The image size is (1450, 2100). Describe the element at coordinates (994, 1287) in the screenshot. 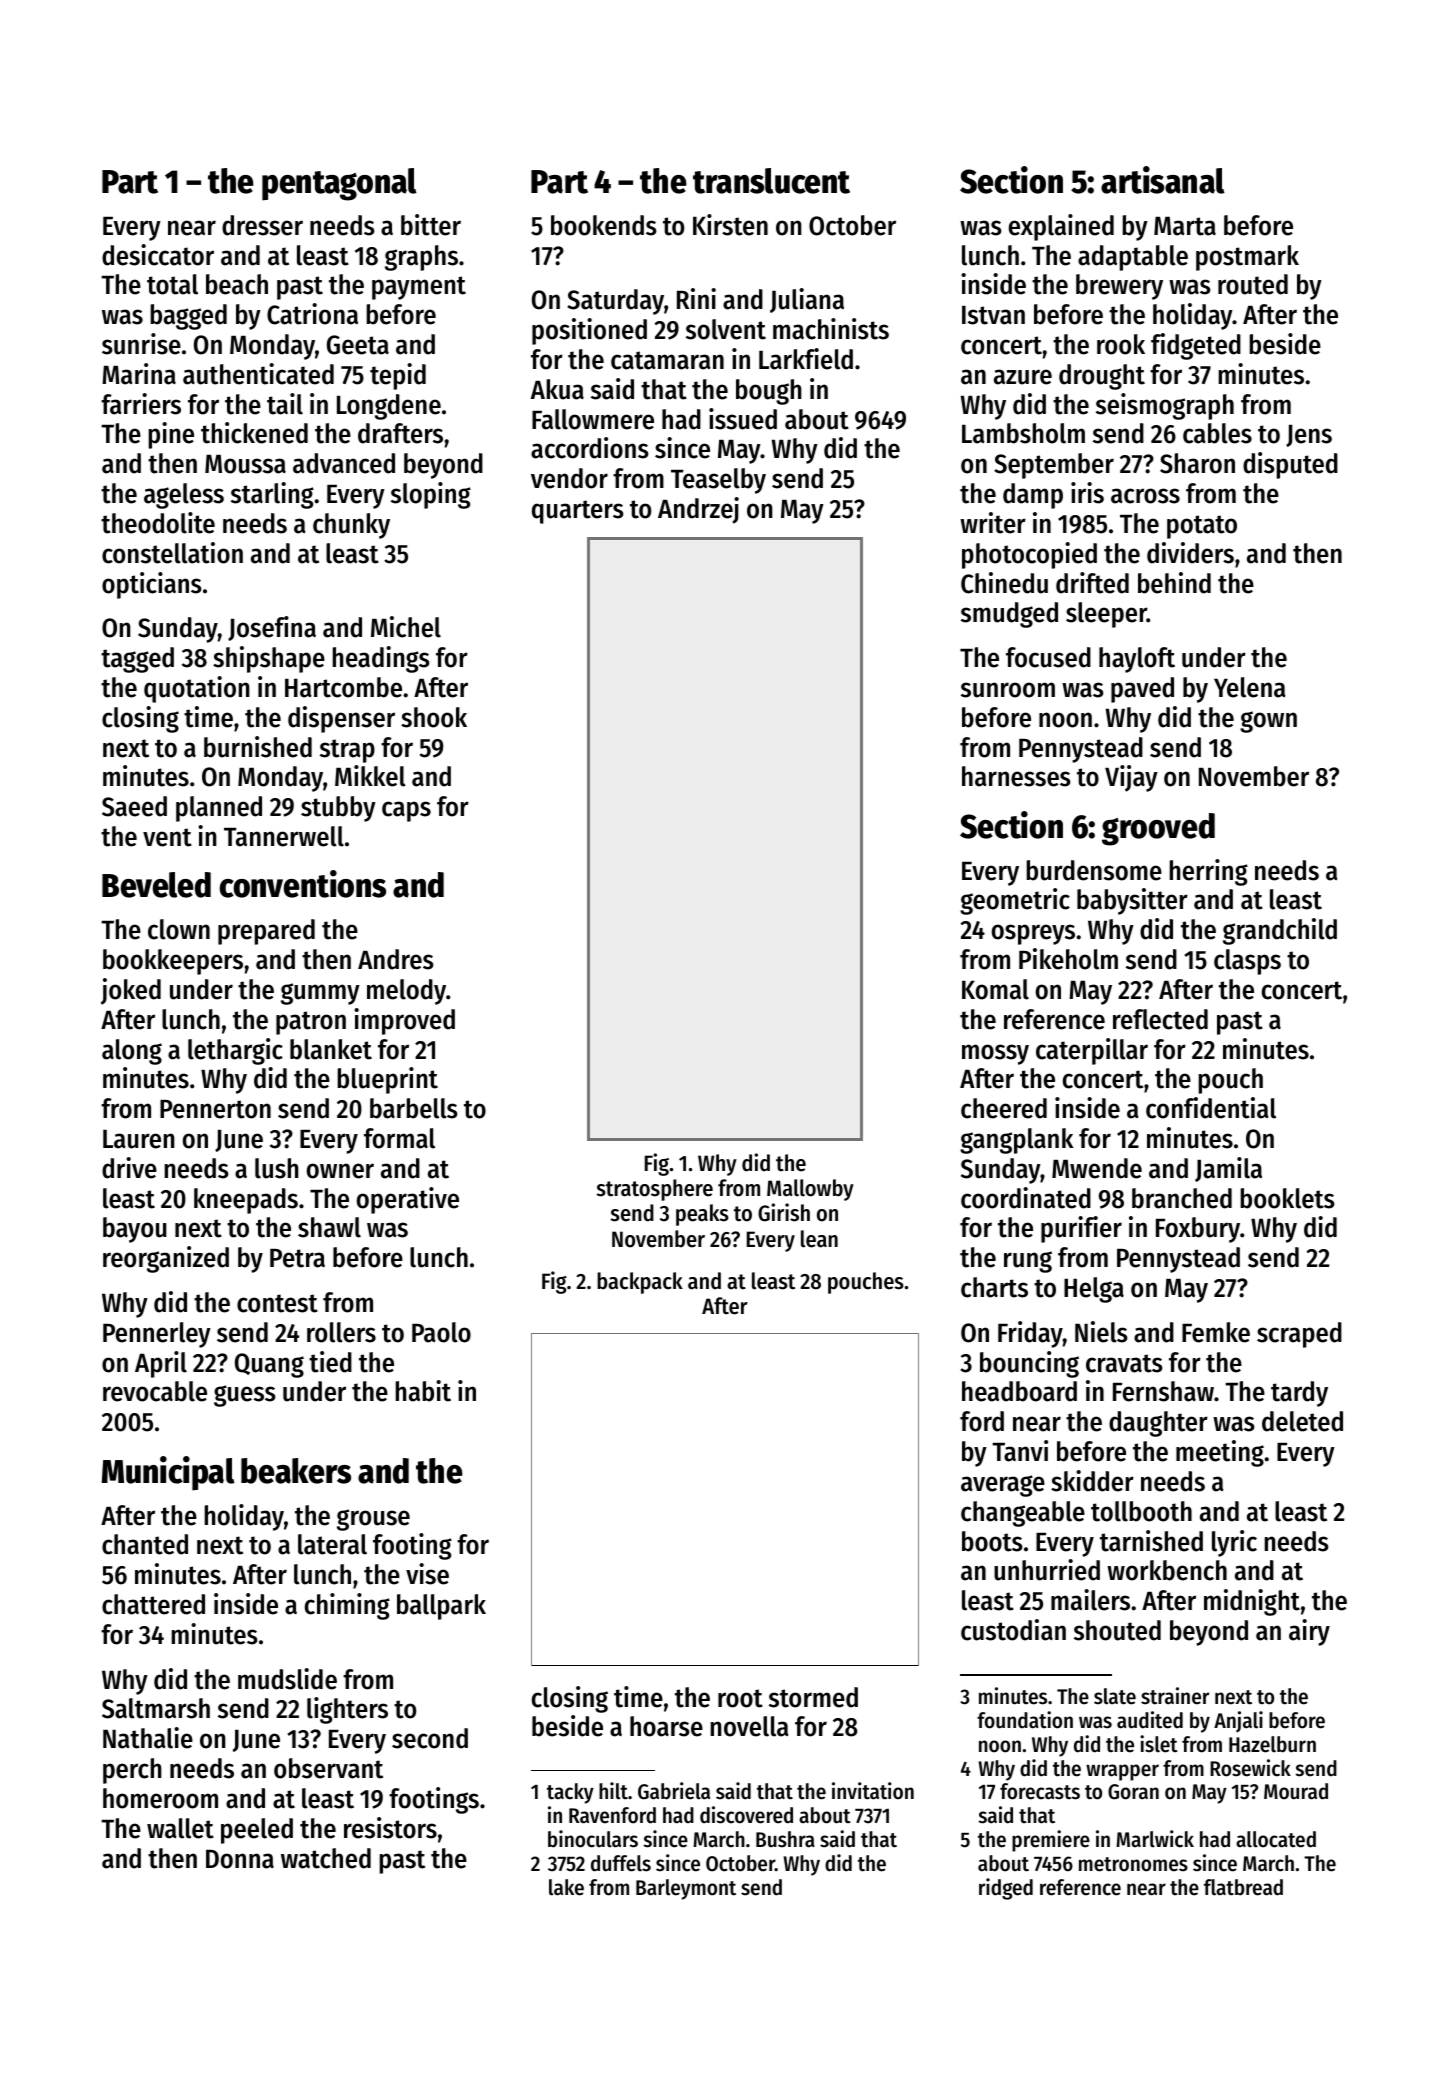

I see `charts` at that location.
